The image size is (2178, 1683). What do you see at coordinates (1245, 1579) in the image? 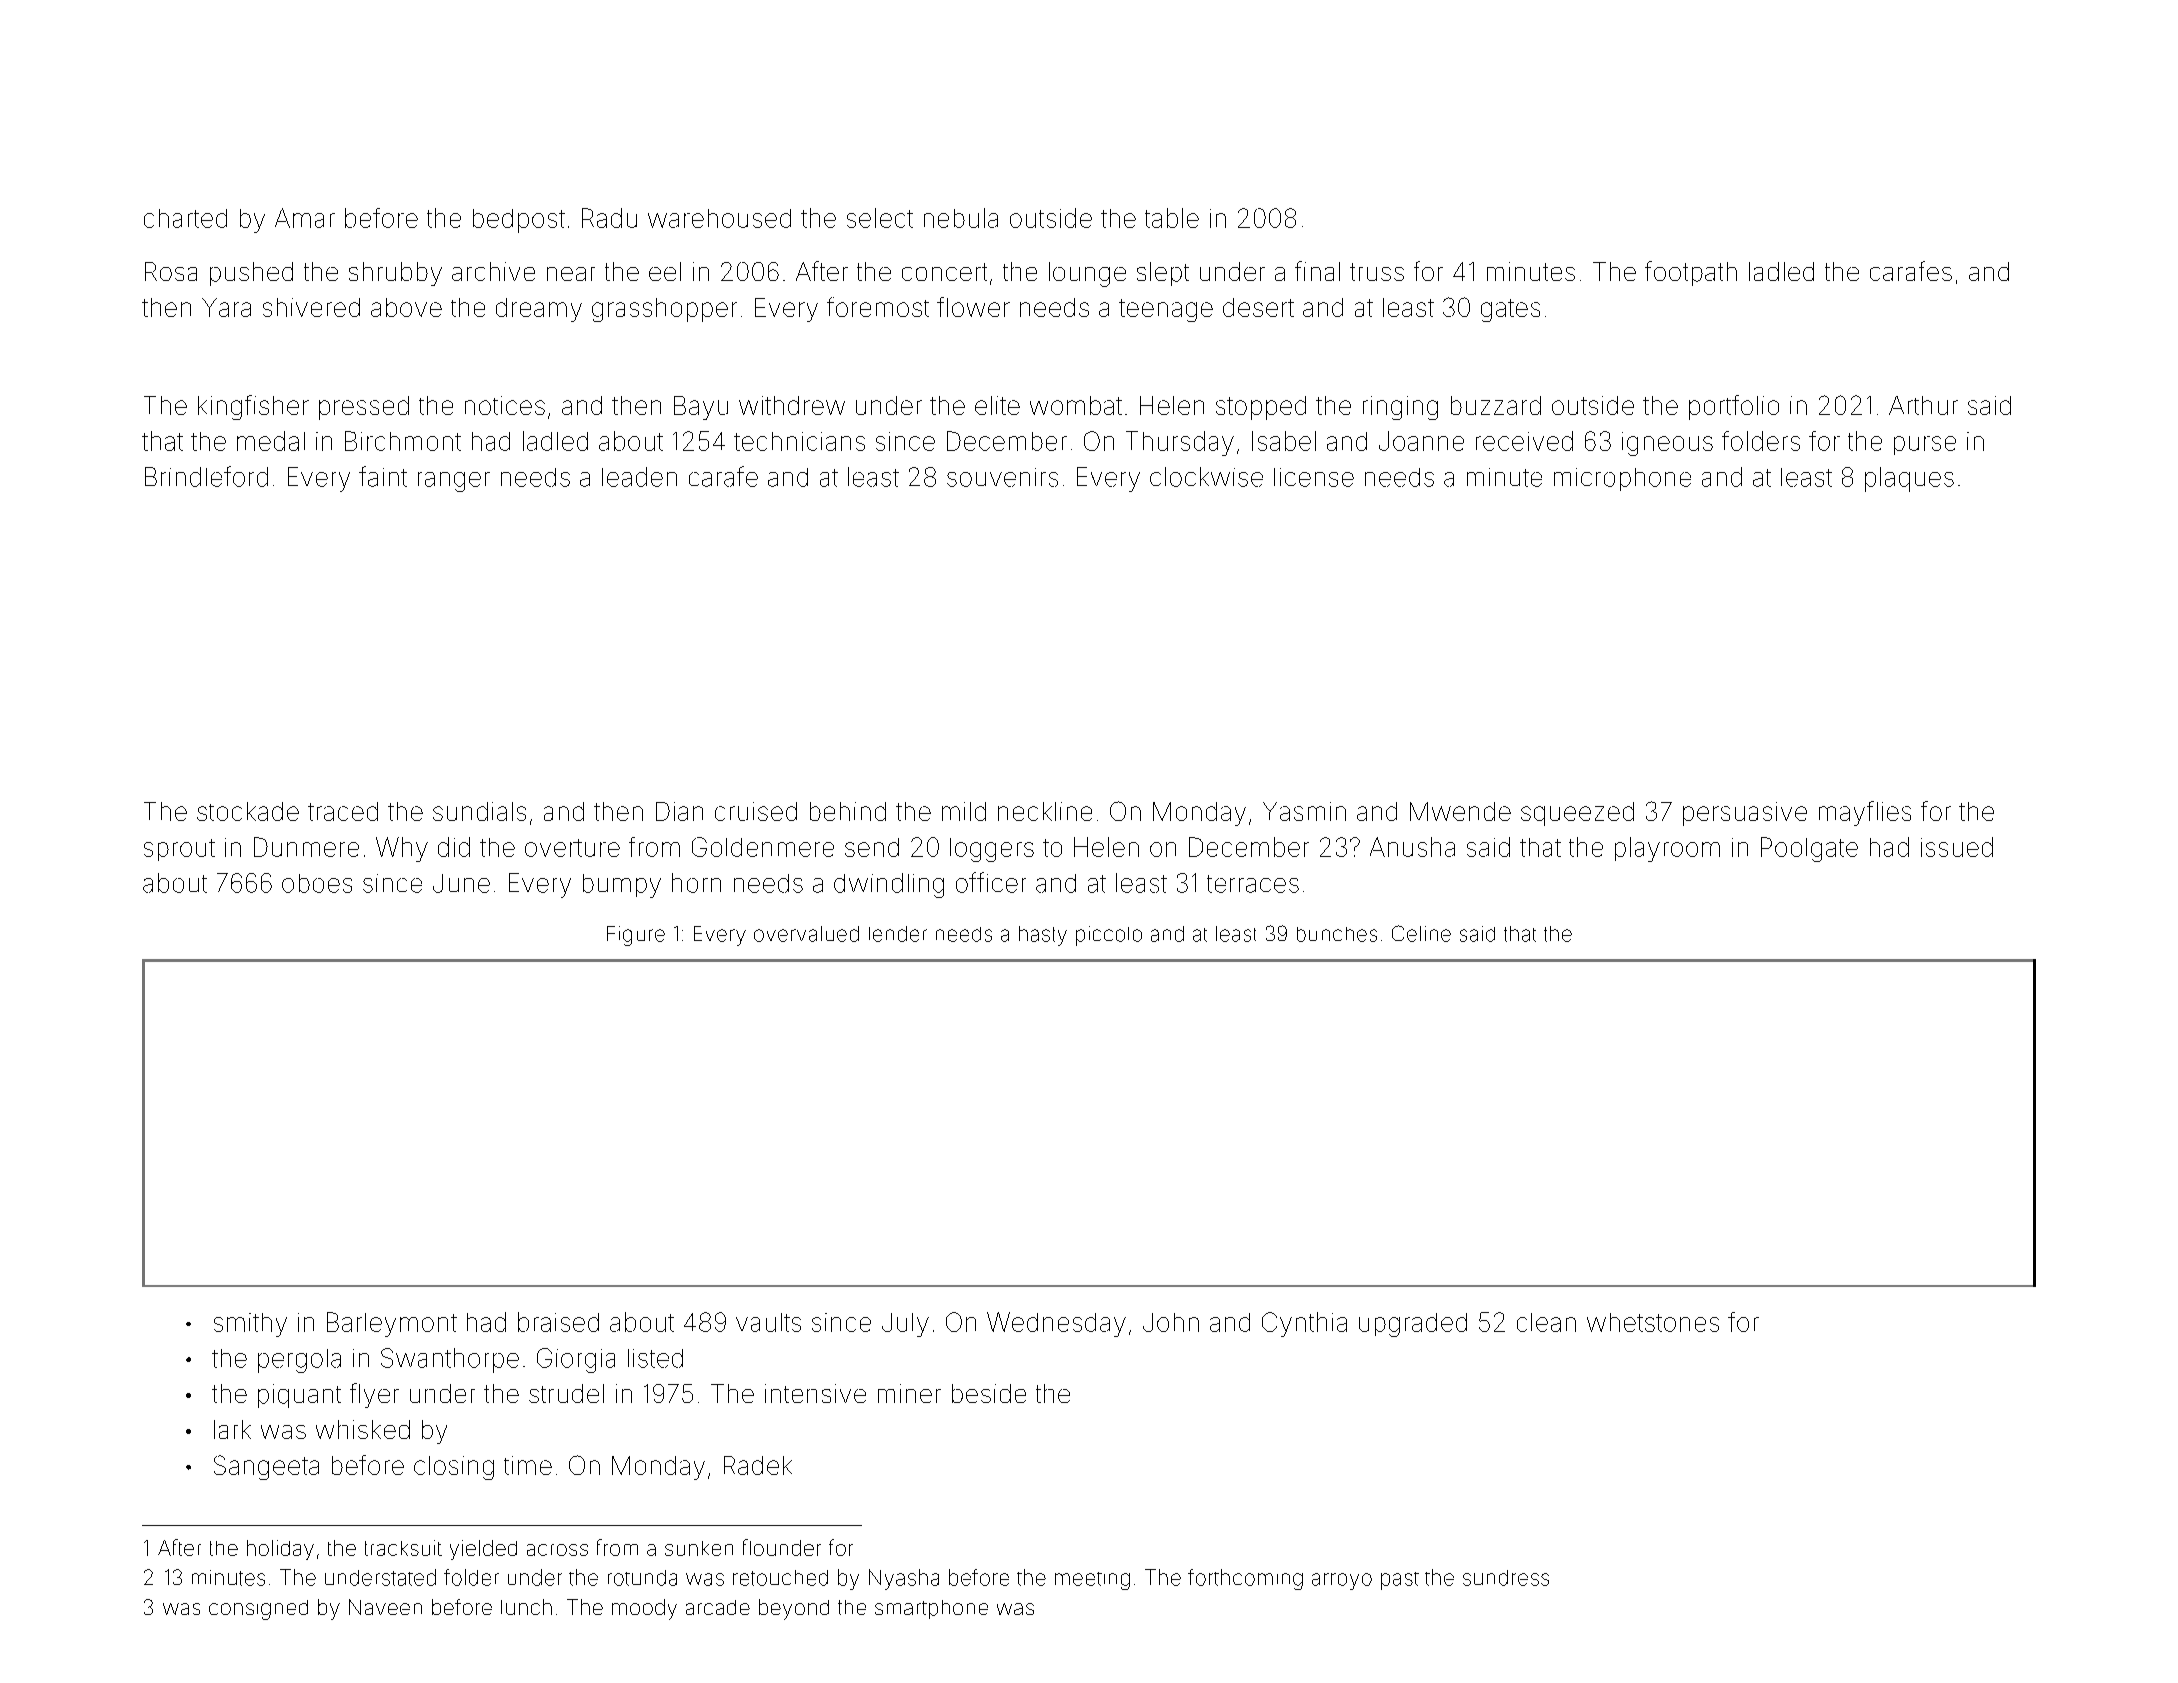
I see `forthcoming` at bounding box center [1245, 1579].
